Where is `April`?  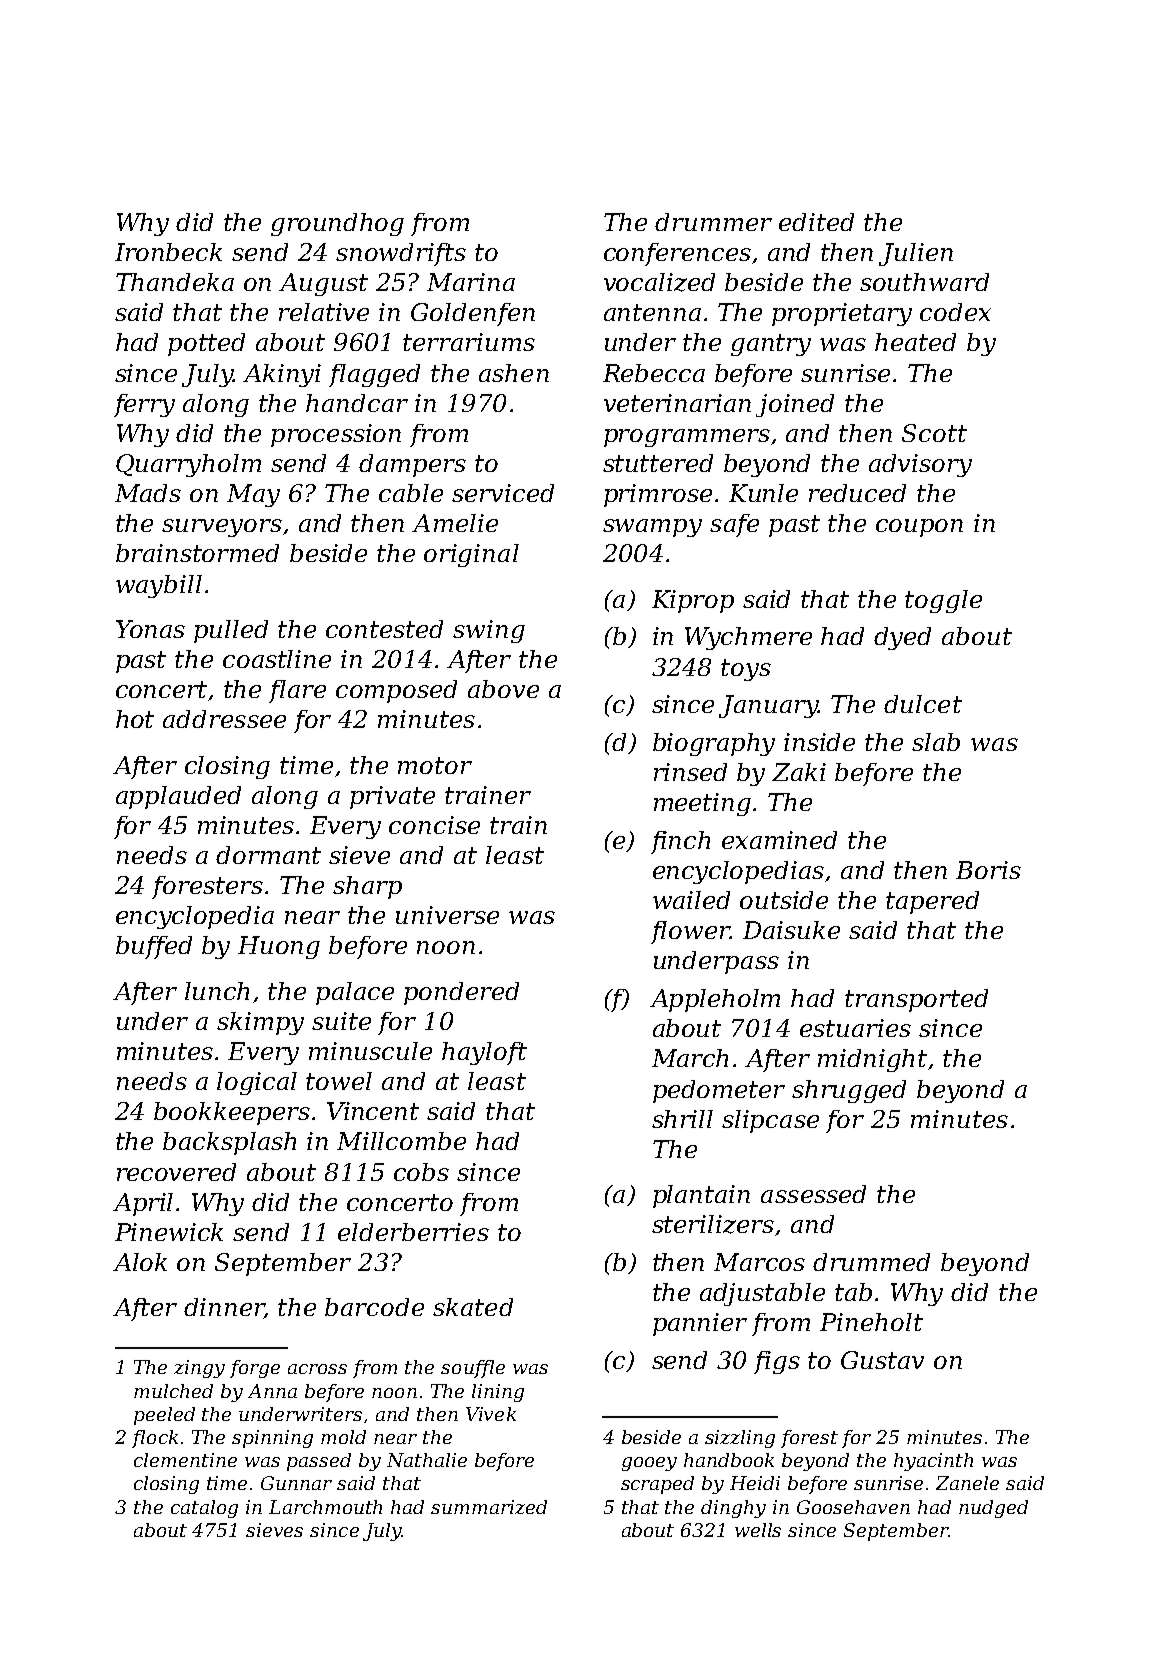 April is located at coordinates (143, 1204).
